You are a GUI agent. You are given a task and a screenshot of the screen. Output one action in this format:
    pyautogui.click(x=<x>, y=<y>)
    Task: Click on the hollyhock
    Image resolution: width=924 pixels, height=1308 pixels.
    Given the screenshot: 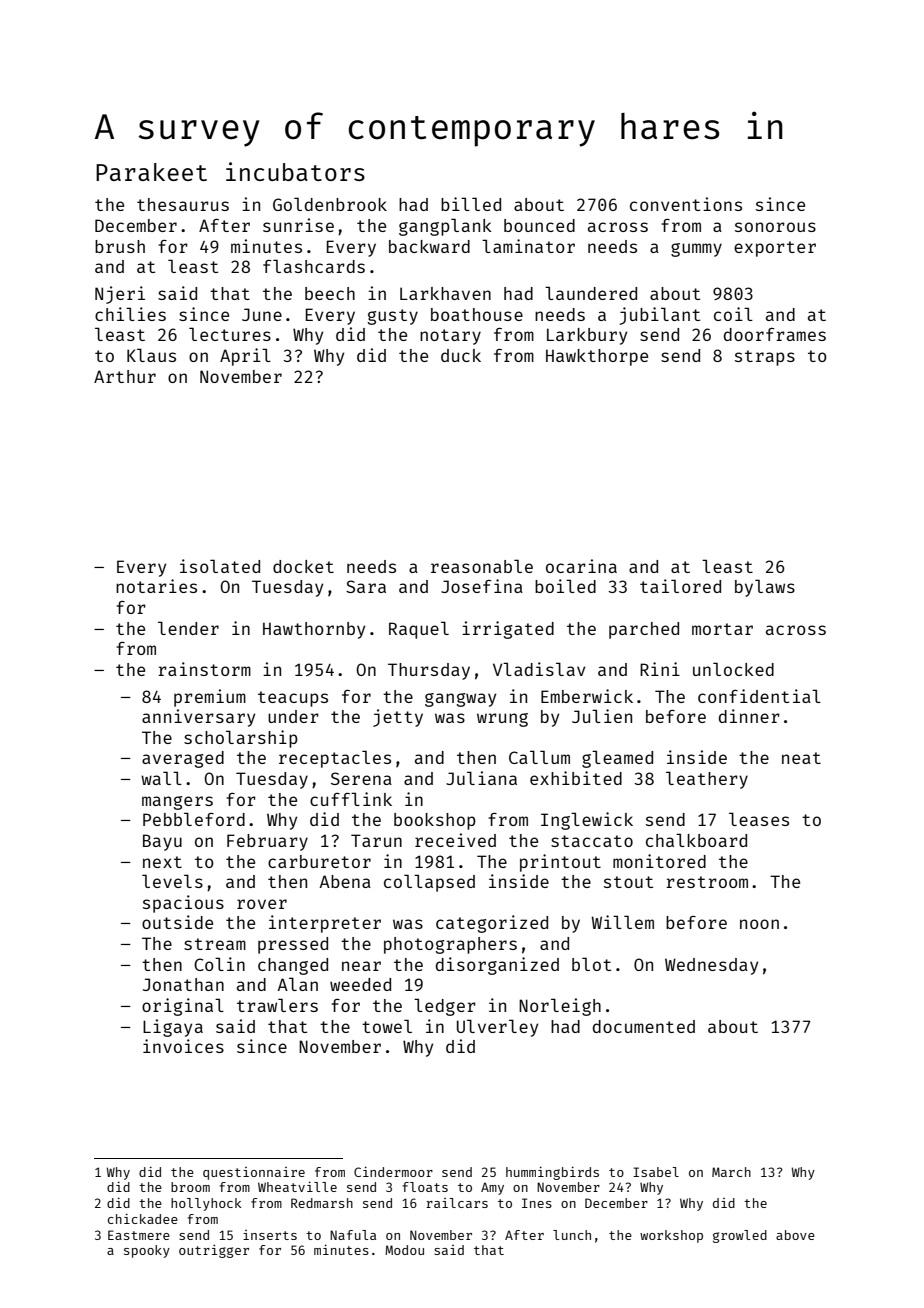 What is the action you would take?
    pyautogui.click(x=206, y=1204)
